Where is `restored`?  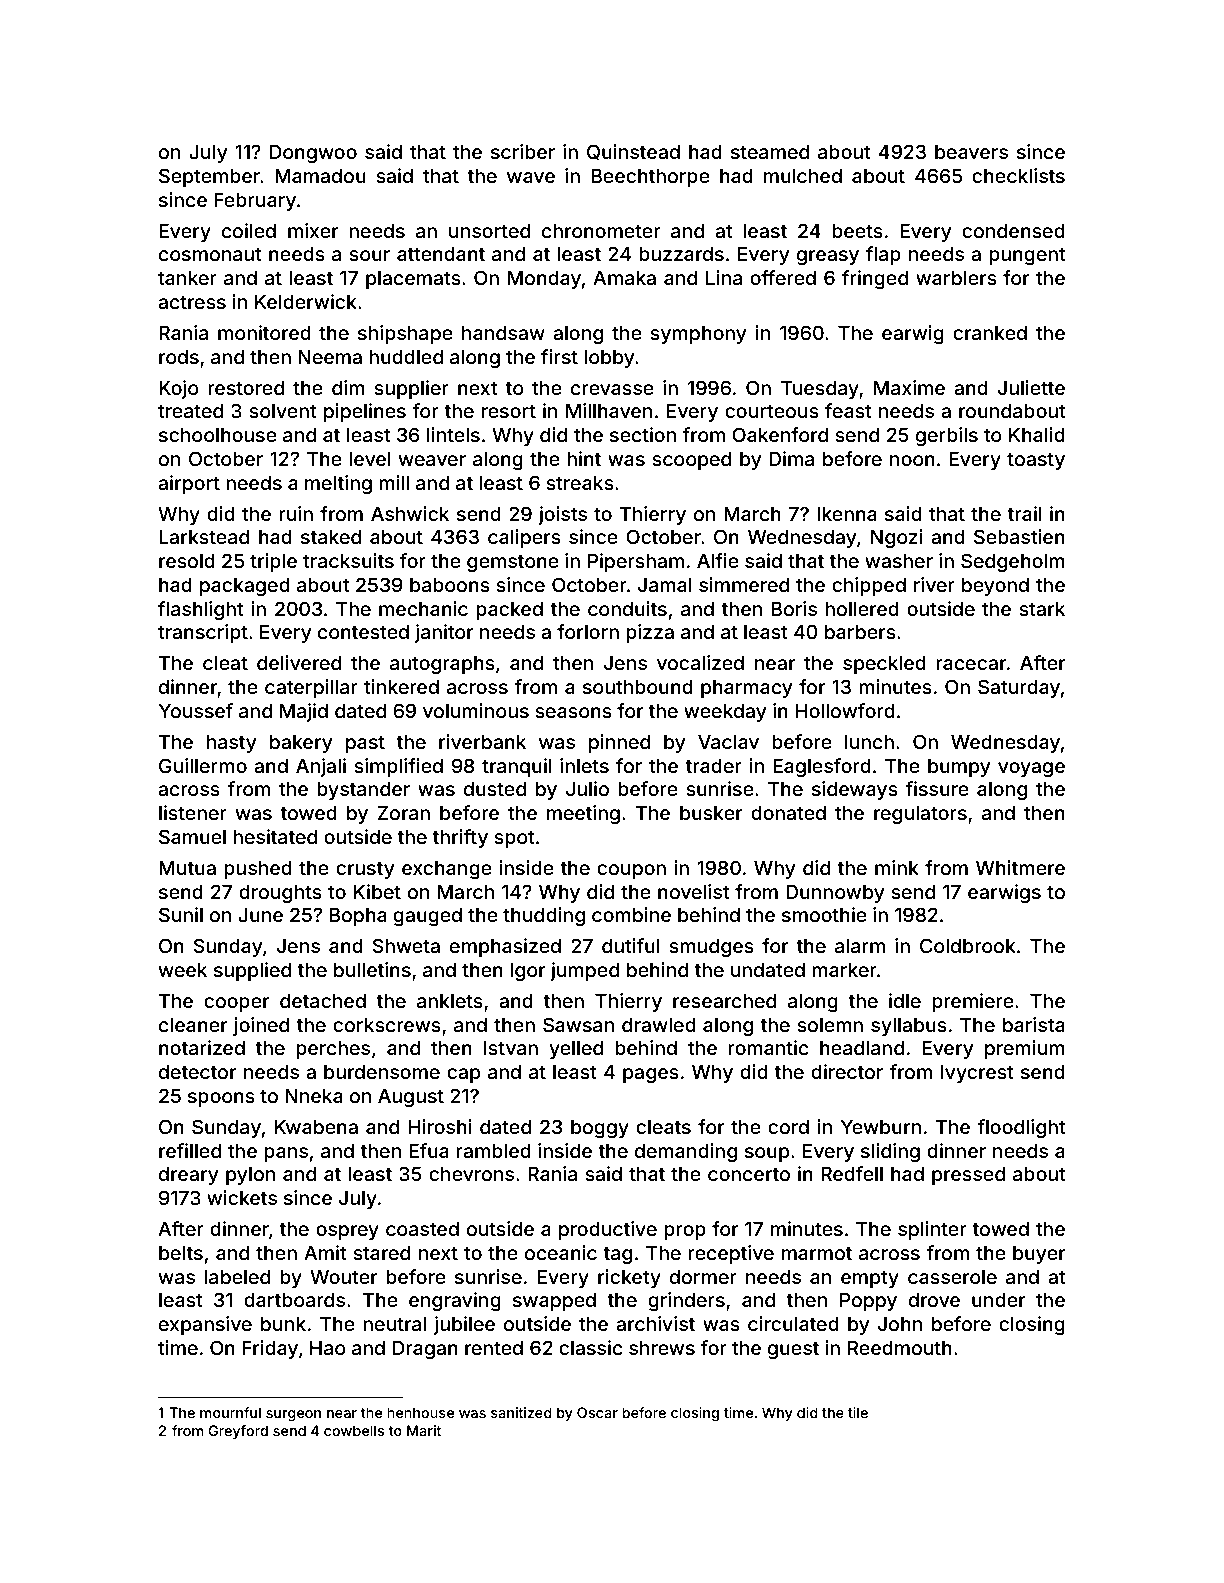
restored is located at coordinates (246, 388).
